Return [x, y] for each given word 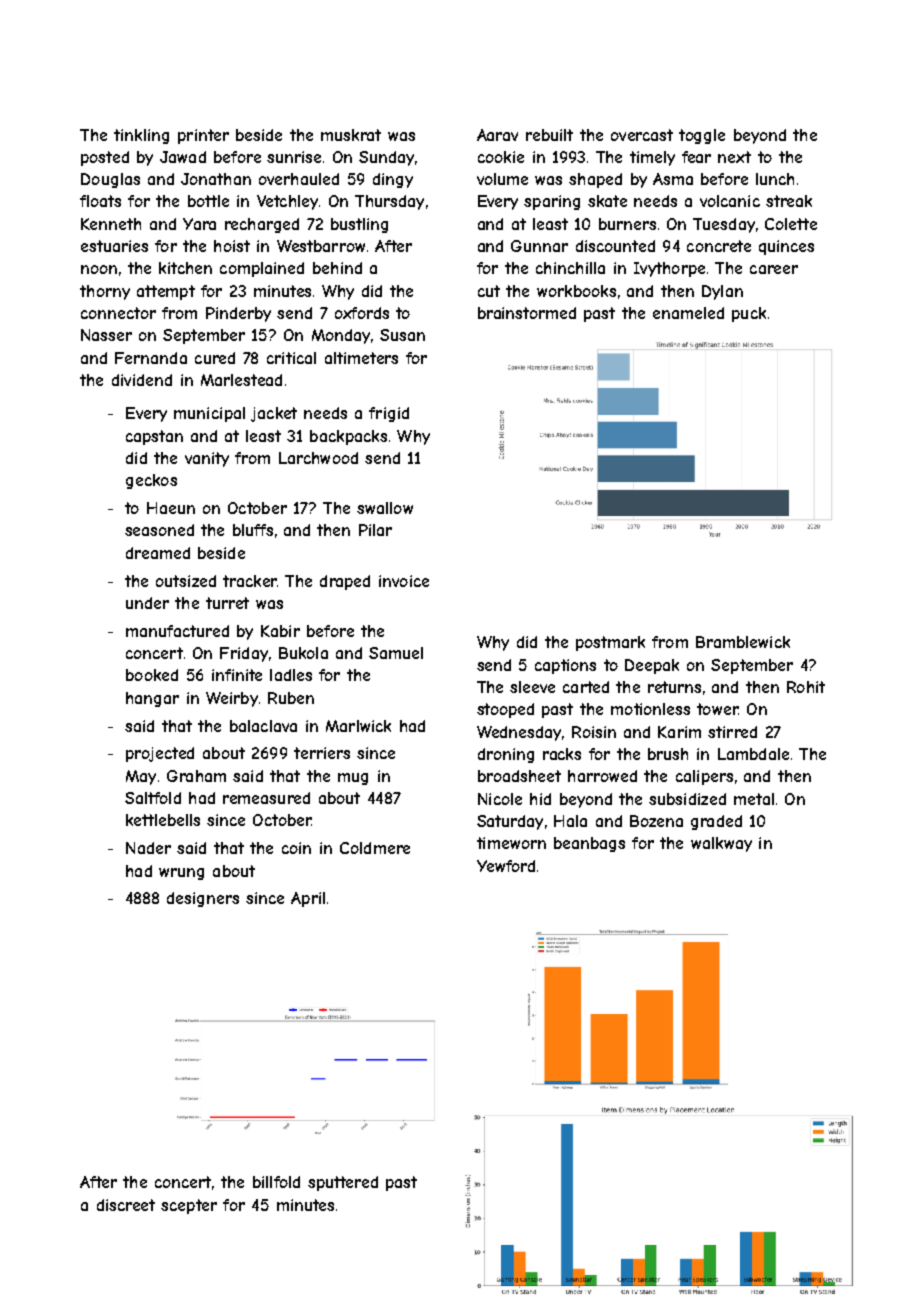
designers [203, 899]
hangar [152, 699]
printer [203, 136]
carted [586, 687]
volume [502, 179]
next [734, 157]
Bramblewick [743, 642]
